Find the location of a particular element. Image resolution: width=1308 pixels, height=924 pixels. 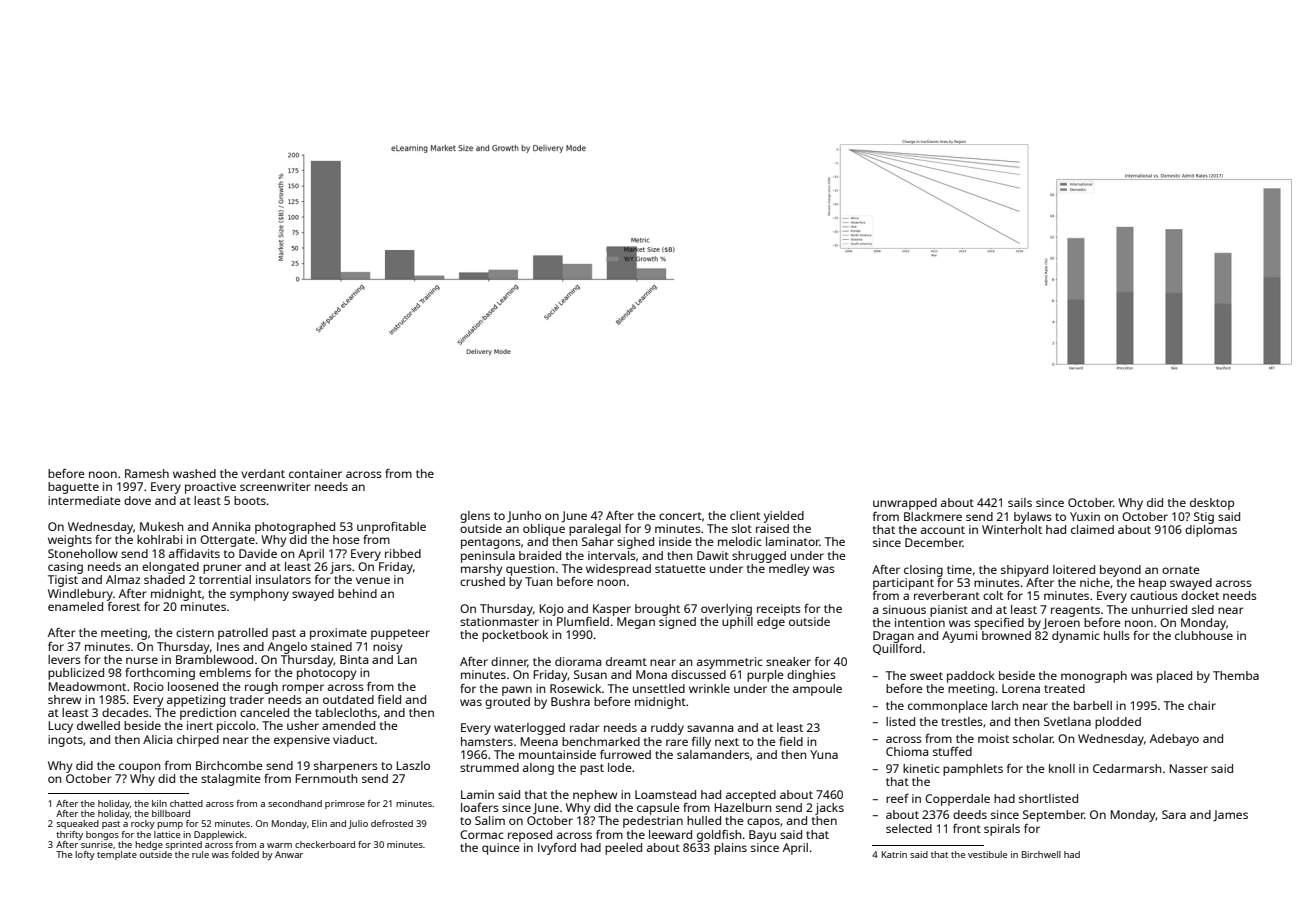

patrolled is located at coordinates (243, 634).
